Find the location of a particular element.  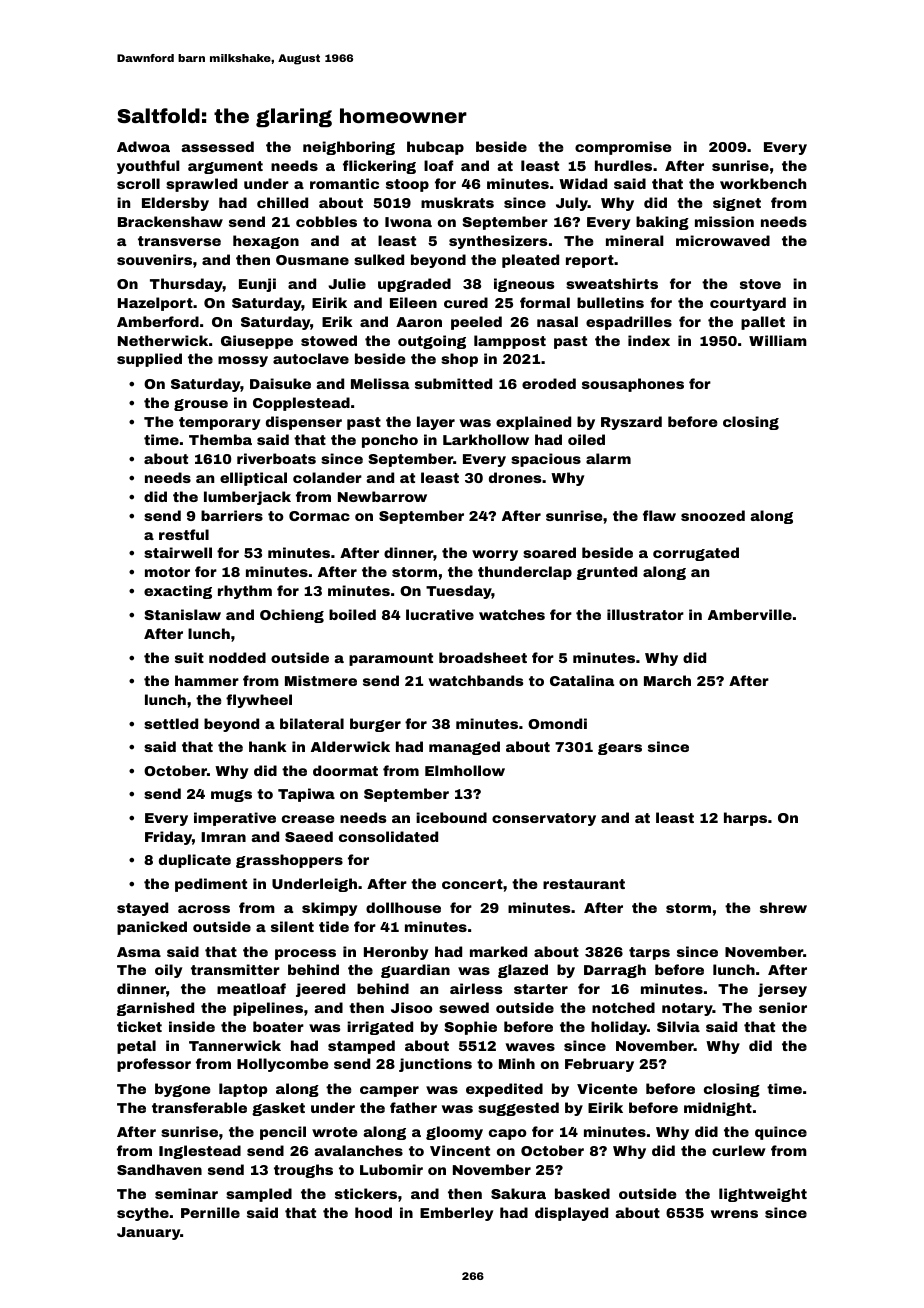

workbench is located at coordinates (763, 183).
